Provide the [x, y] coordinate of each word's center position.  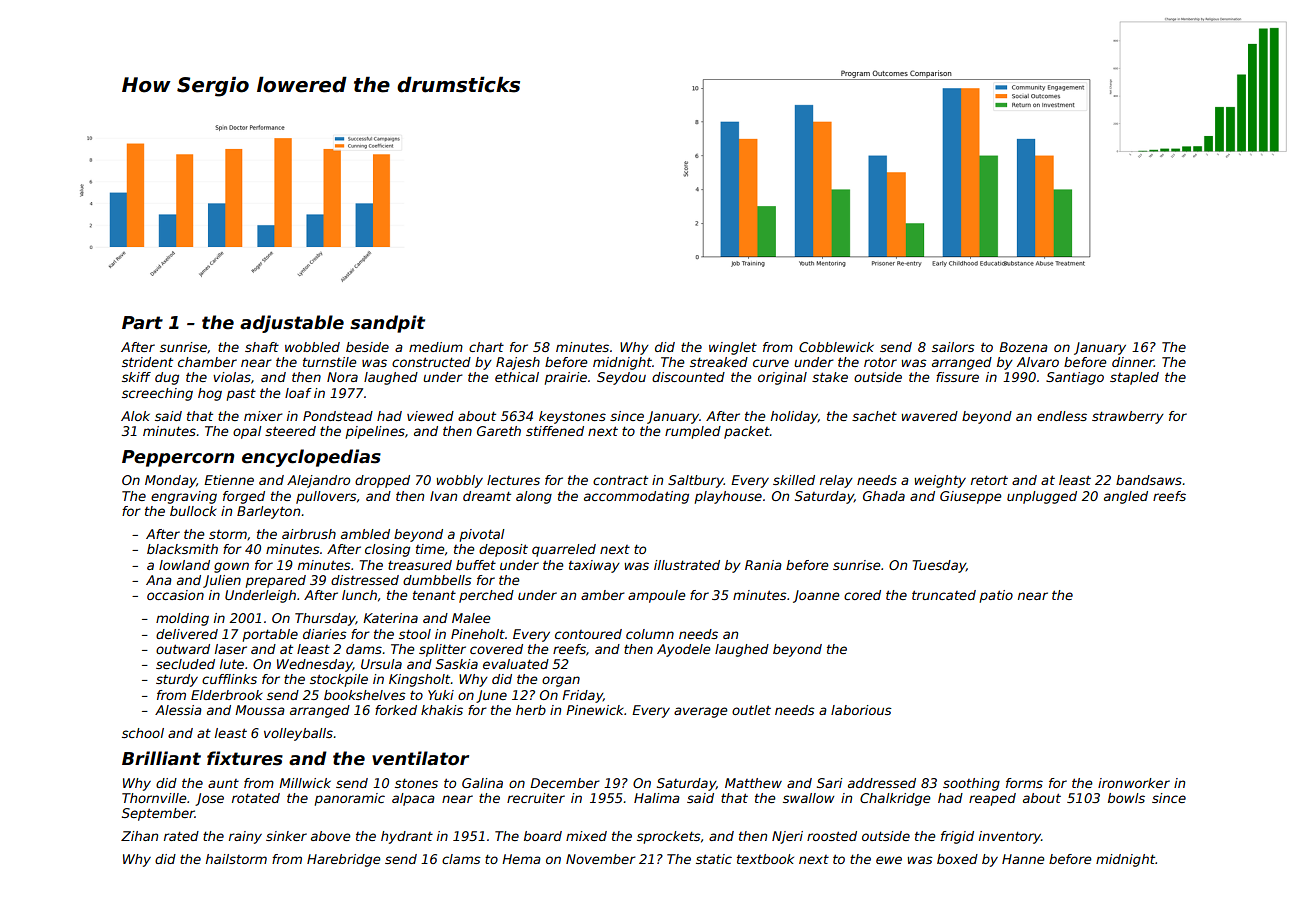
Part [142, 323]
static [714, 859]
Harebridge [344, 860]
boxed [957, 859]
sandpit [387, 324]
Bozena [1023, 347]
